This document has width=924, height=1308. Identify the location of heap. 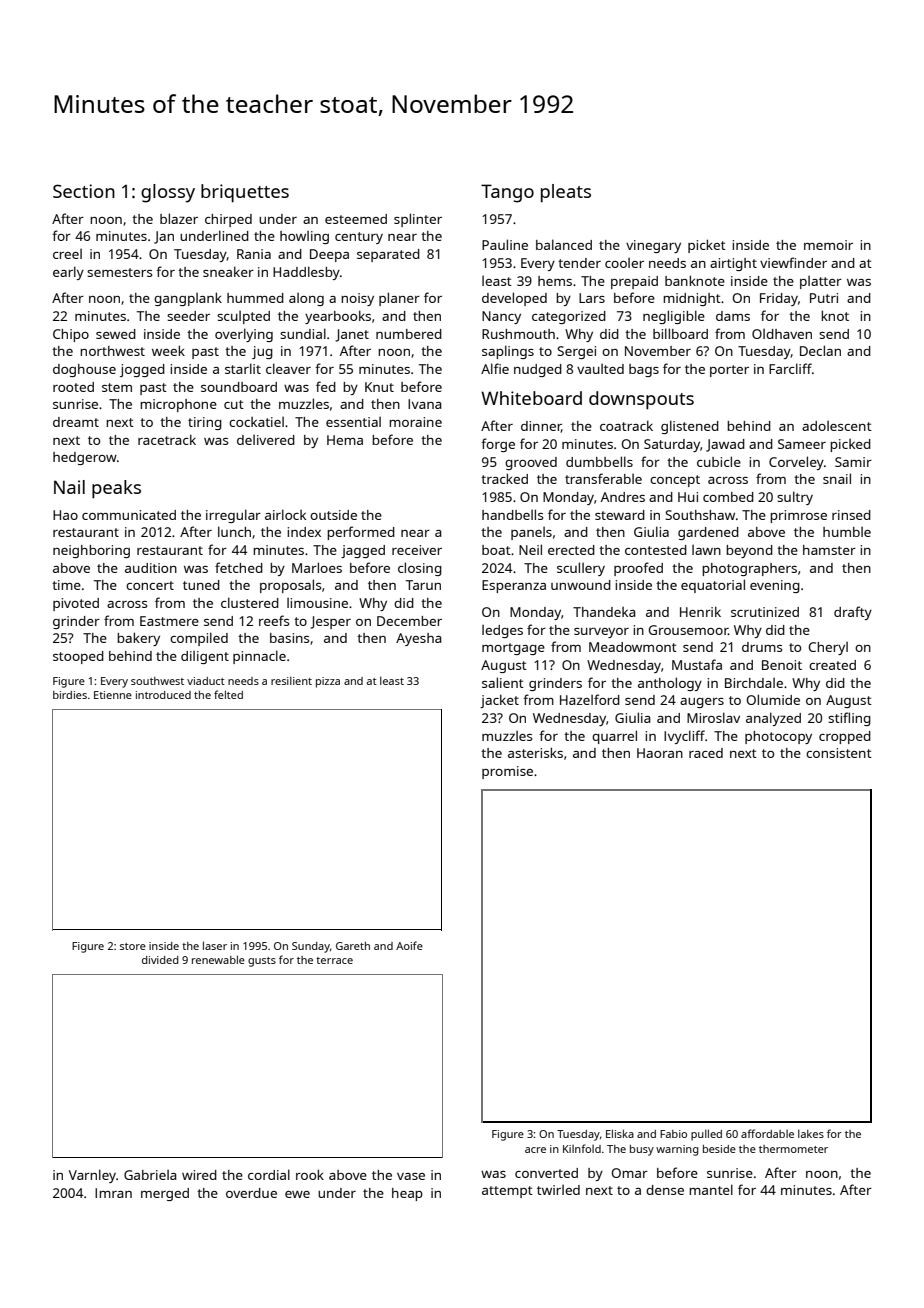
(407, 1194).
